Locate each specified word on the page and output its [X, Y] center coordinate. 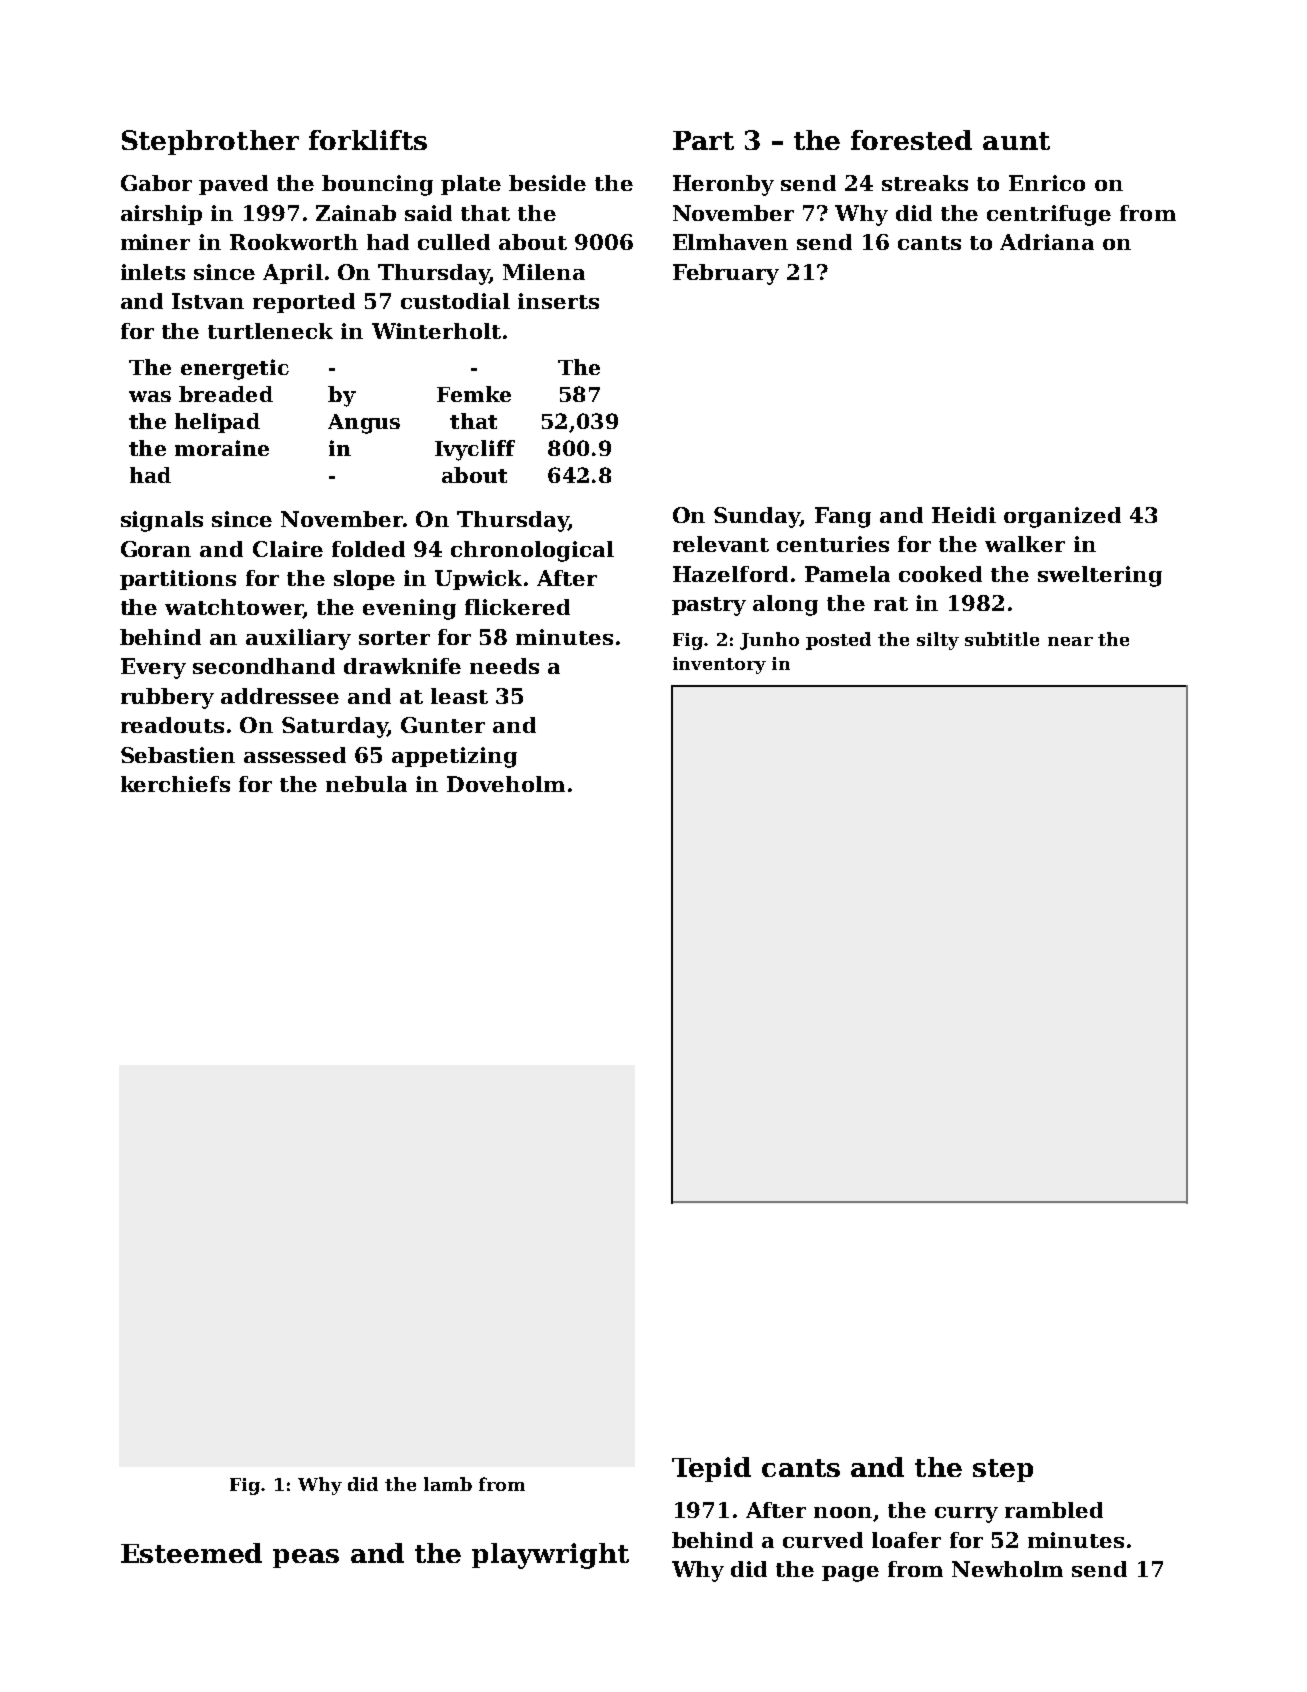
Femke [474, 394]
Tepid [711, 1469]
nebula [366, 784]
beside [547, 183]
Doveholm [506, 784]
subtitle [1002, 639]
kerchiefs [175, 784]
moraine [222, 448]
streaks [925, 183]
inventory [719, 665]
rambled [1054, 1510]
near [1070, 641]
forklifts [368, 140]
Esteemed [191, 1553]
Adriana [1047, 242]
